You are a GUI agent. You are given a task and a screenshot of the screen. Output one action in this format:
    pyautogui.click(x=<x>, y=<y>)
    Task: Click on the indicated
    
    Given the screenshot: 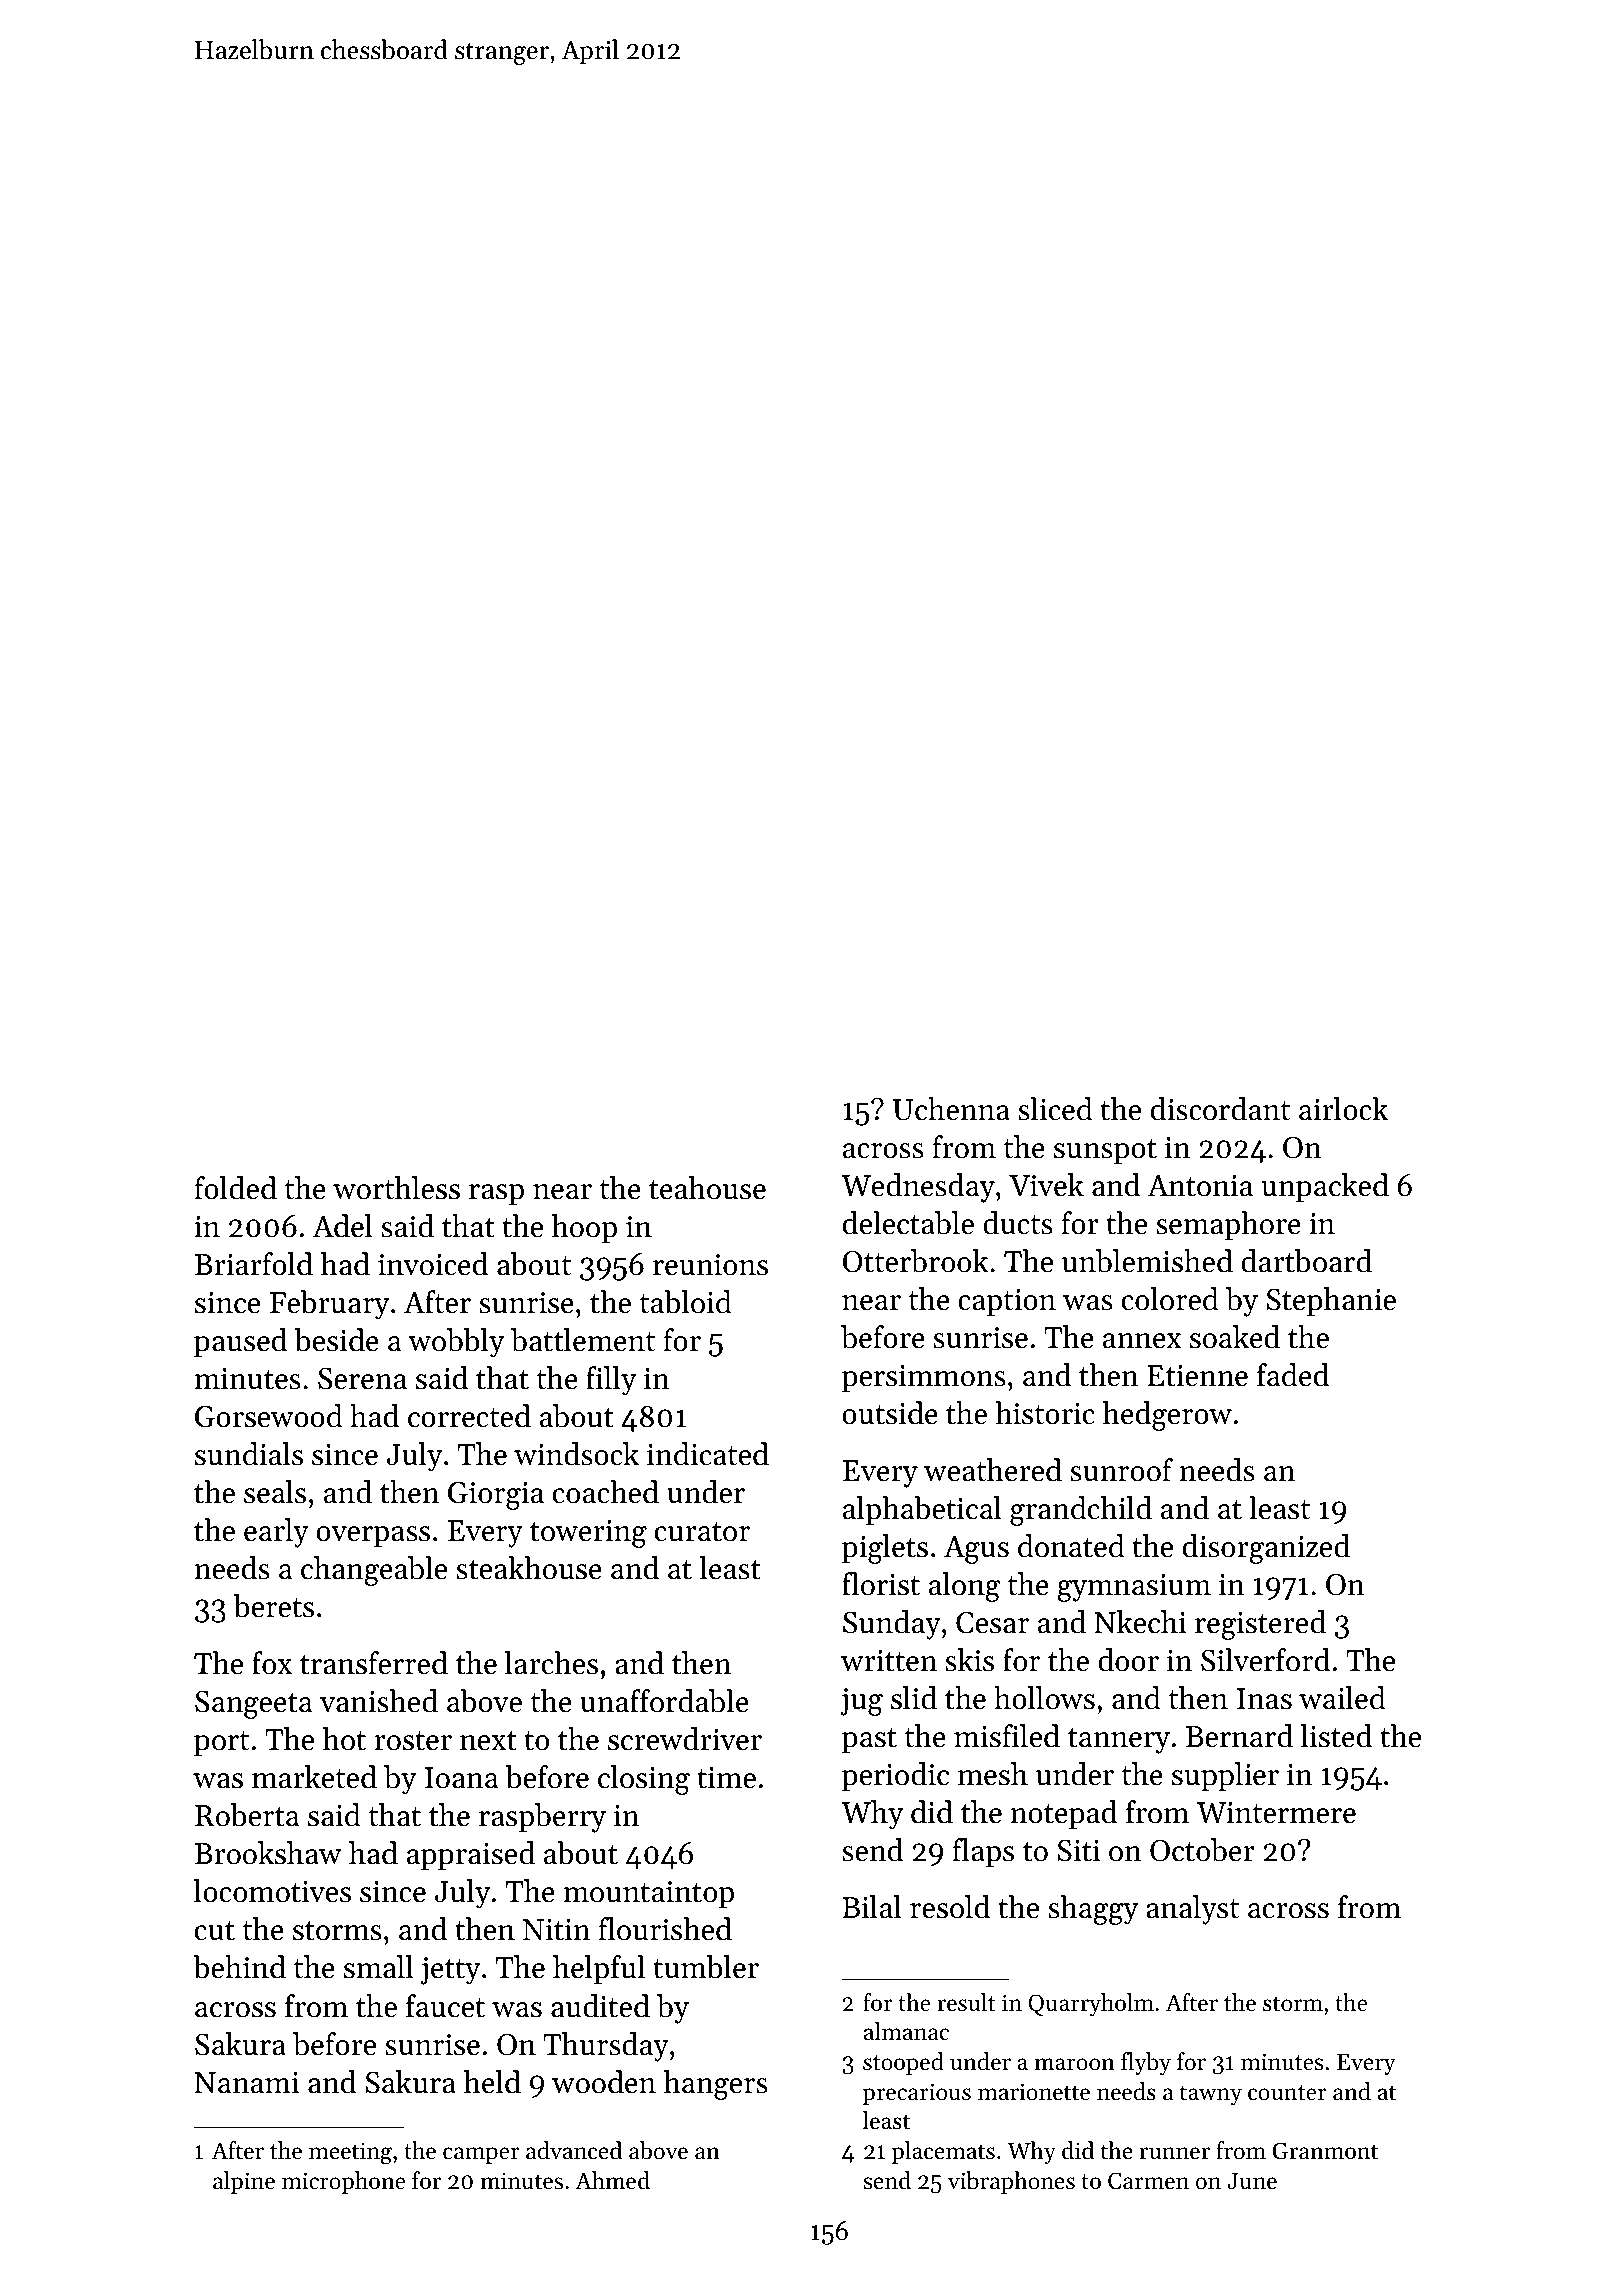 What is the action you would take?
    pyautogui.click(x=708, y=1454)
